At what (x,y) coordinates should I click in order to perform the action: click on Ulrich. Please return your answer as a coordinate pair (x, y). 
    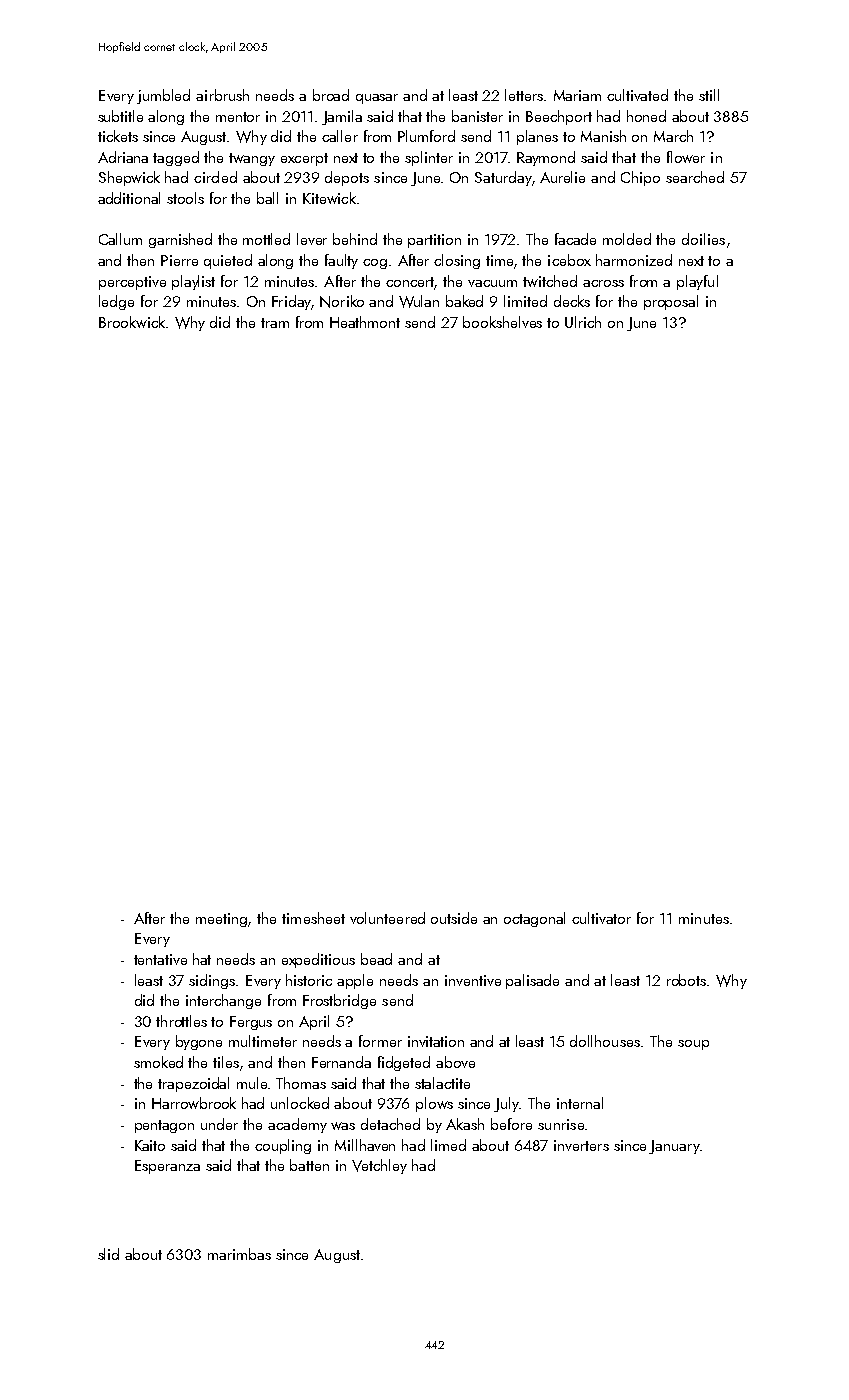
    Looking at the image, I should click on (583, 322).
